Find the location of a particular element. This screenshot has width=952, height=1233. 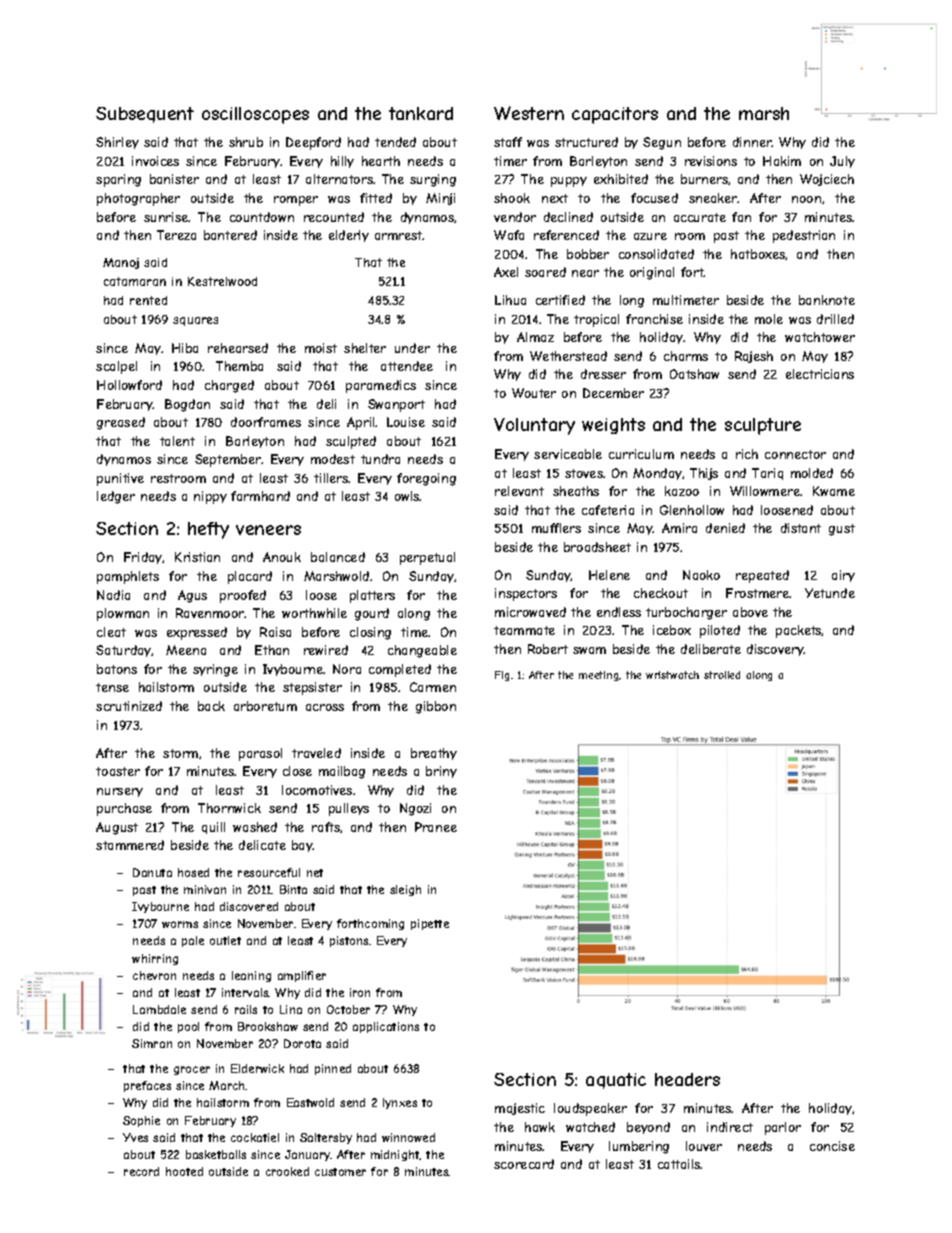

applications is located at coordinates (386, 1027).
